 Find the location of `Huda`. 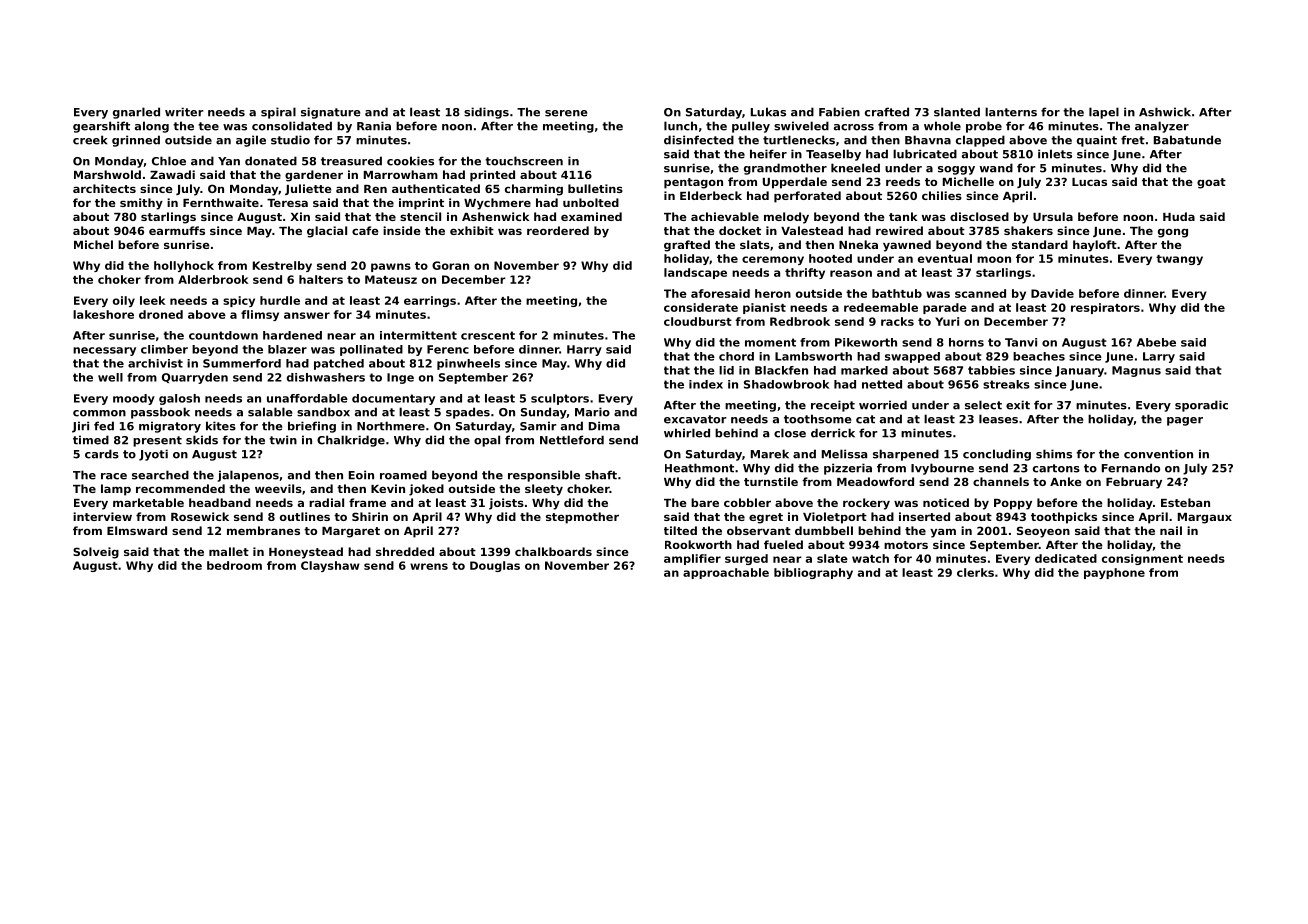

Huda is located at coordinates (1179, 216).
